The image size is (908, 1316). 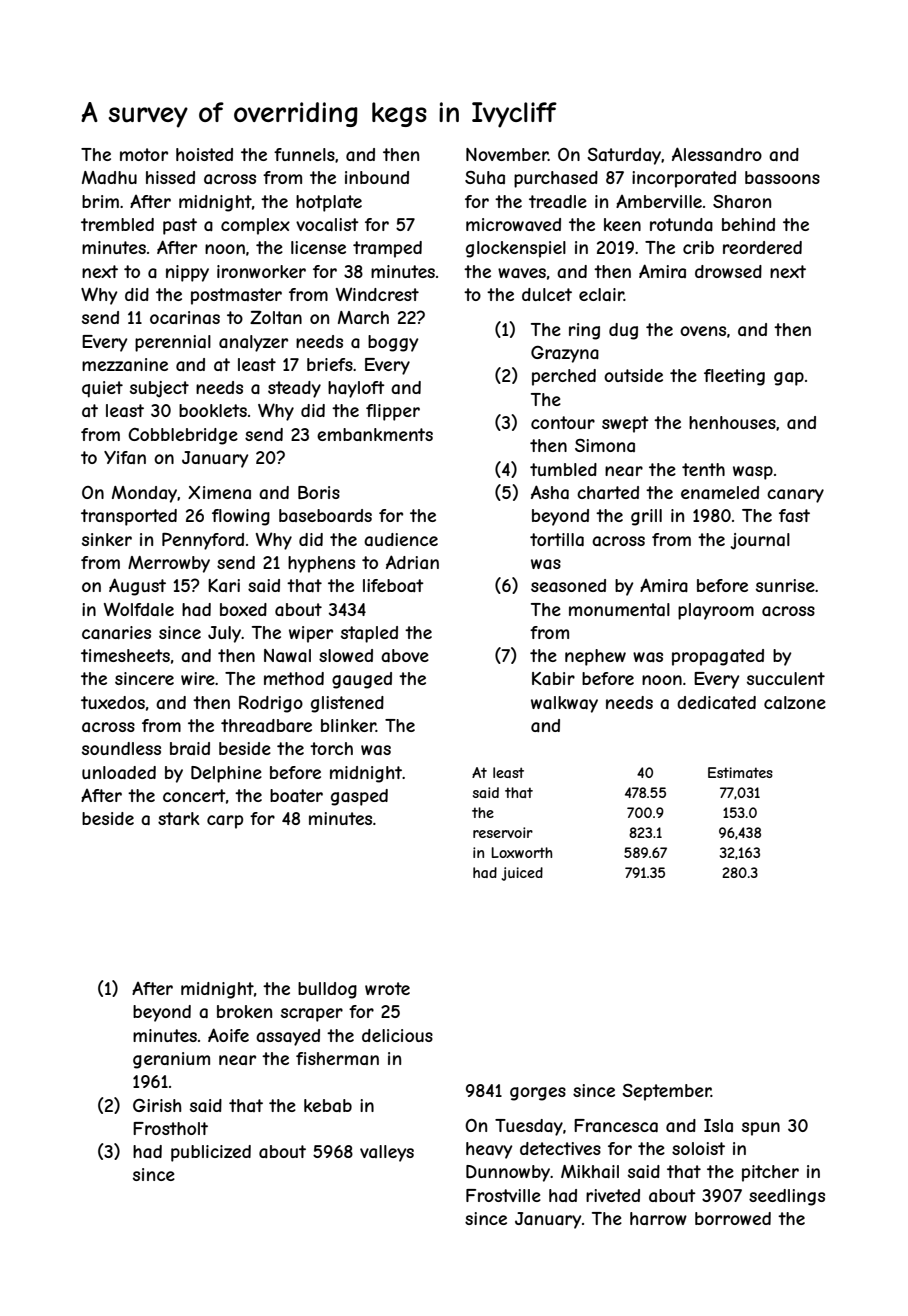 What do you see at coordinates (789, 379) in the page?
I see `gap` at bounding box center [789, 379].
